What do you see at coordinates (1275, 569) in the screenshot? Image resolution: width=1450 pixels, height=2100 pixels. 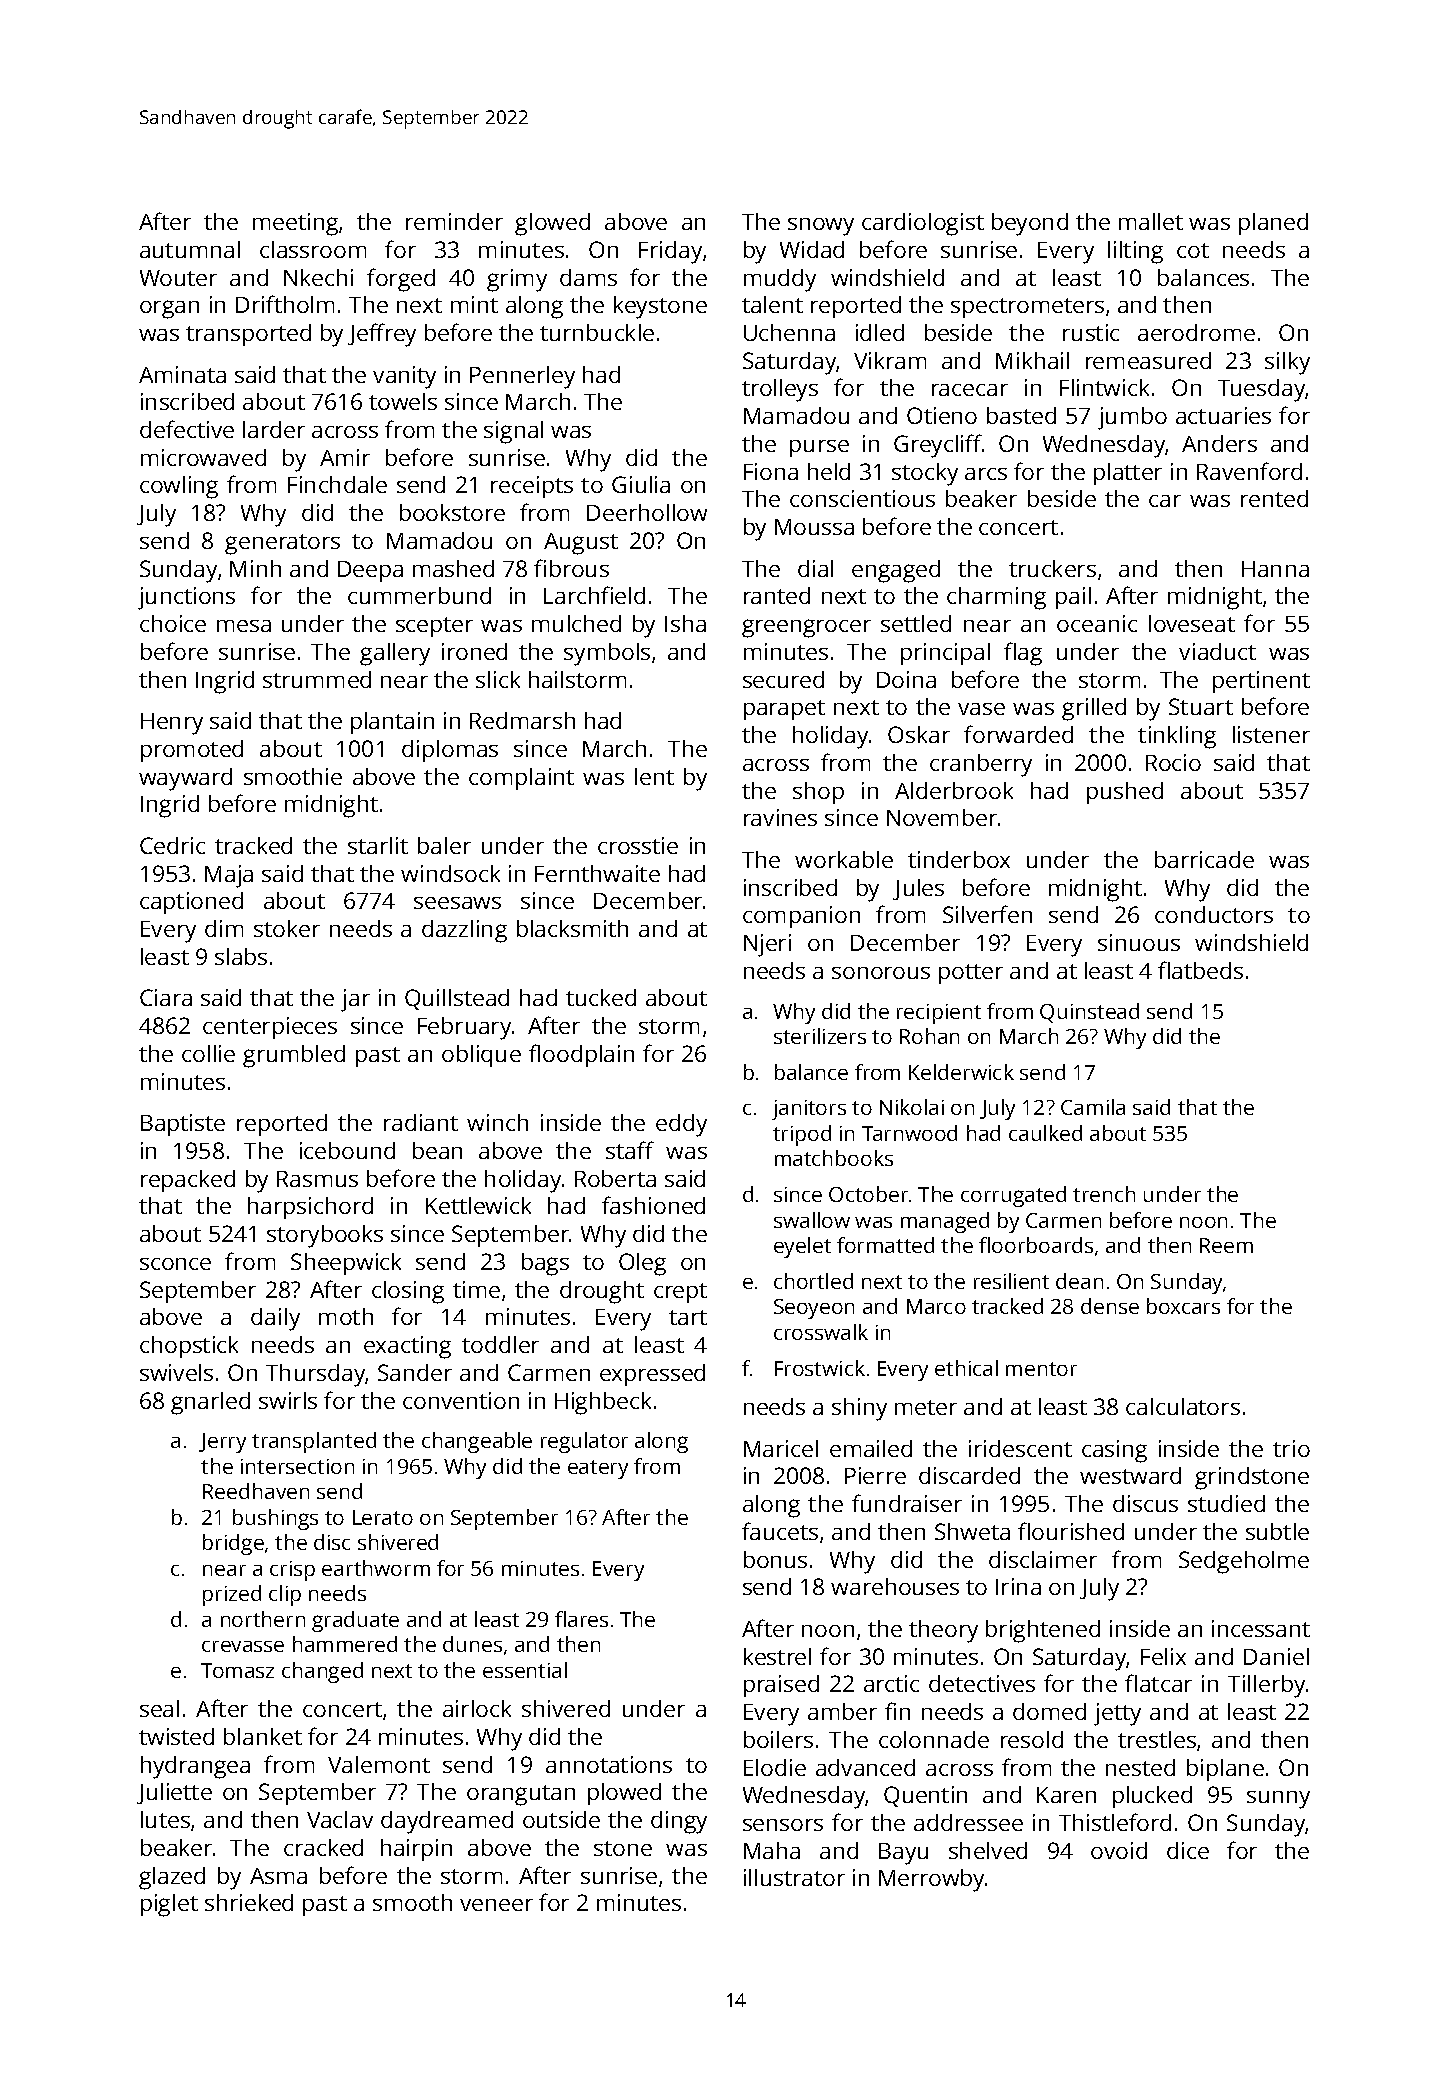 I see `Hanna` at bounding box center [1275, 569].
